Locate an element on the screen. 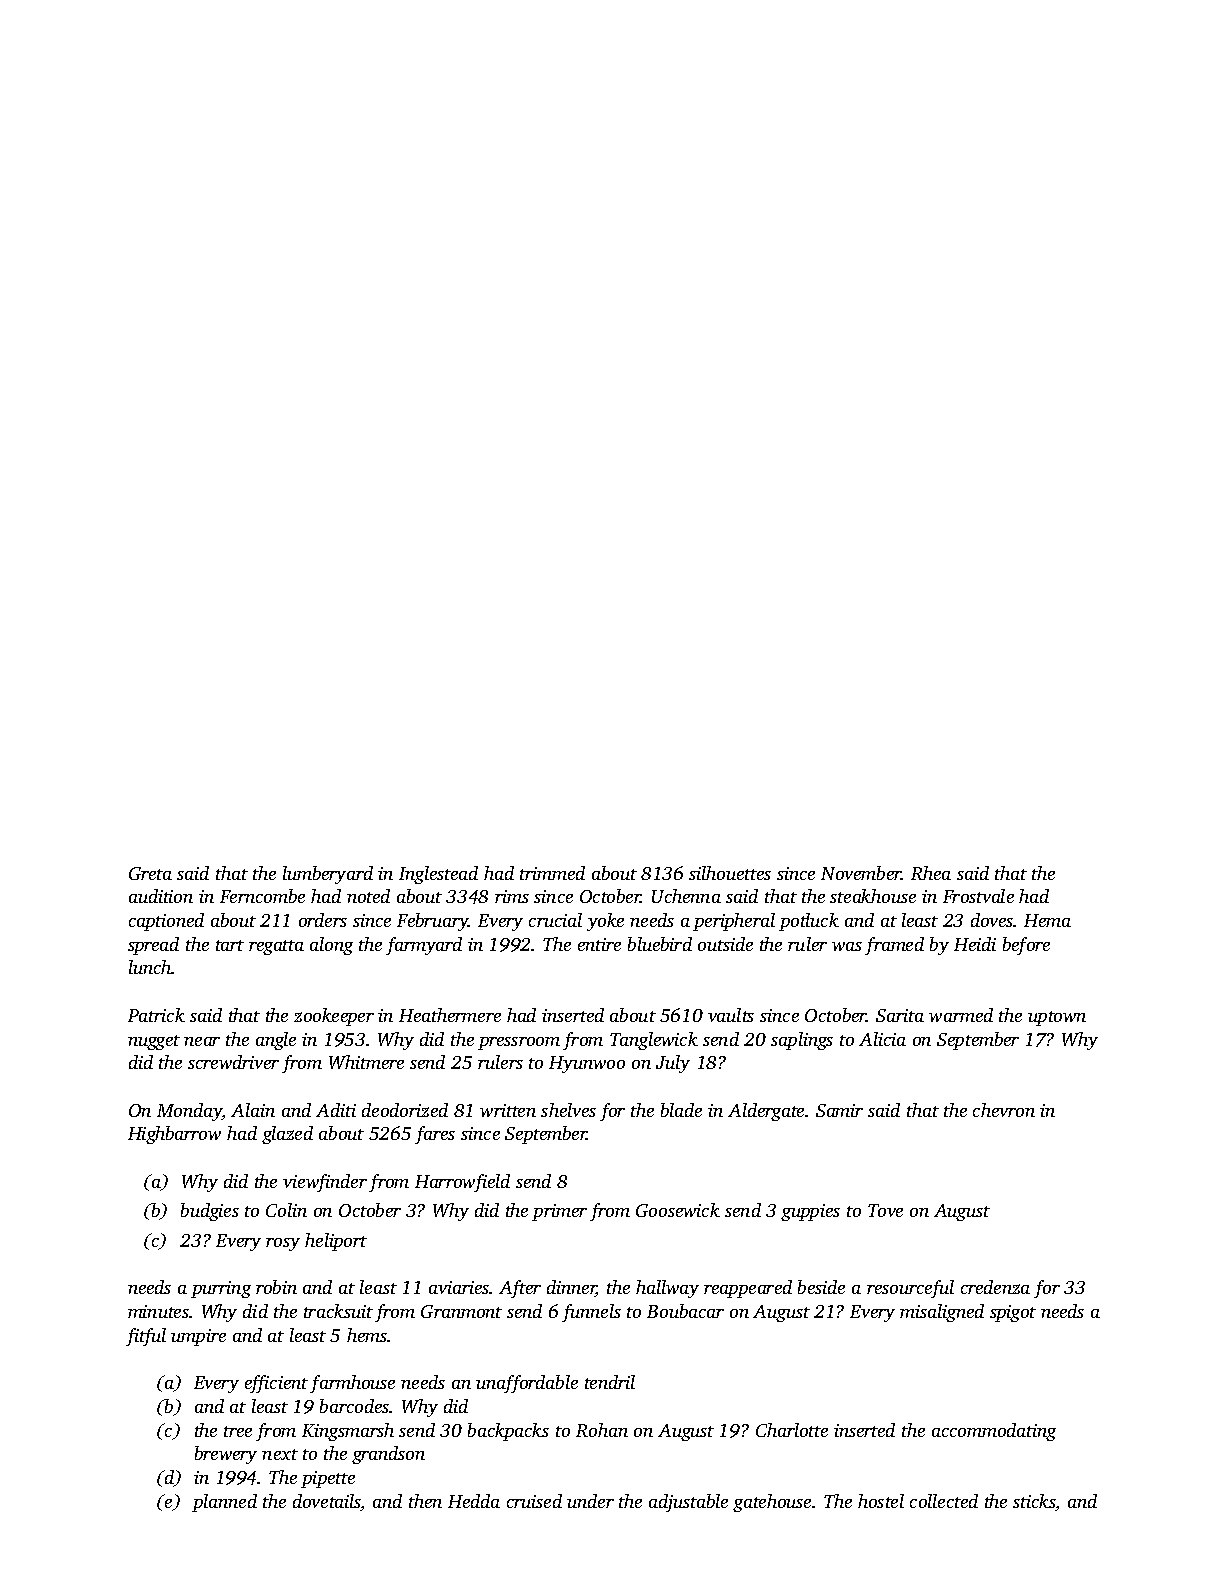 Image resolution: width=1232 pixels, height=1594 pixels. Hema is located at coordinates (1047, 920).
